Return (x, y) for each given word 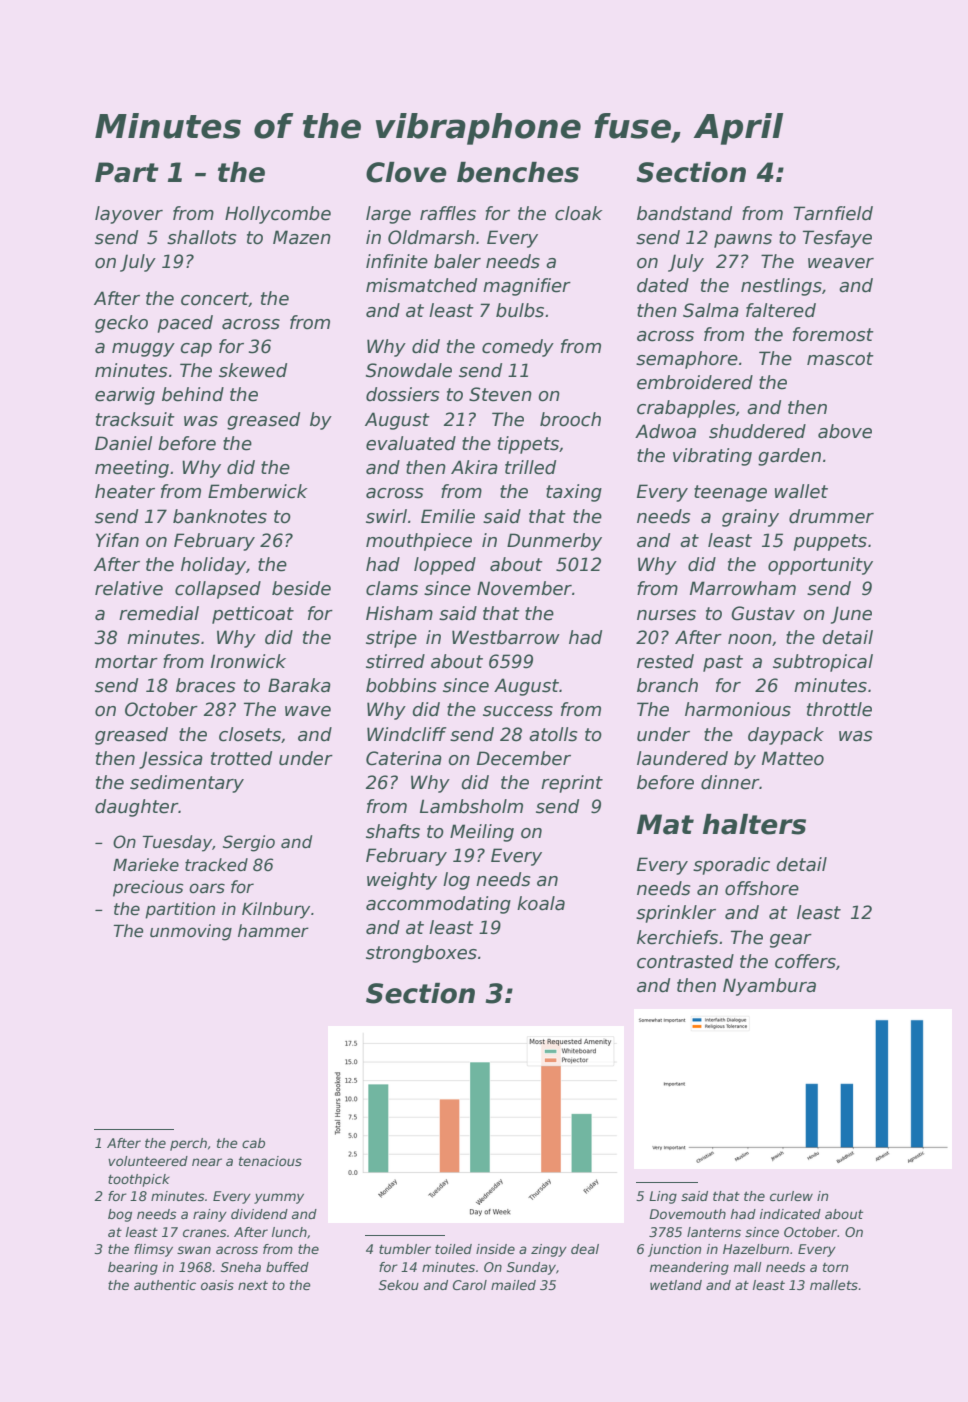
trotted (241, 758)
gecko (121, 324)
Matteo (793, 758)
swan (194, 1250)
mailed (513, 1285)
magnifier (527, 287)
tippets (528, 445)
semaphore (687, 360)
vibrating (712, 457)
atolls (553, 734)
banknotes (220, 516)
